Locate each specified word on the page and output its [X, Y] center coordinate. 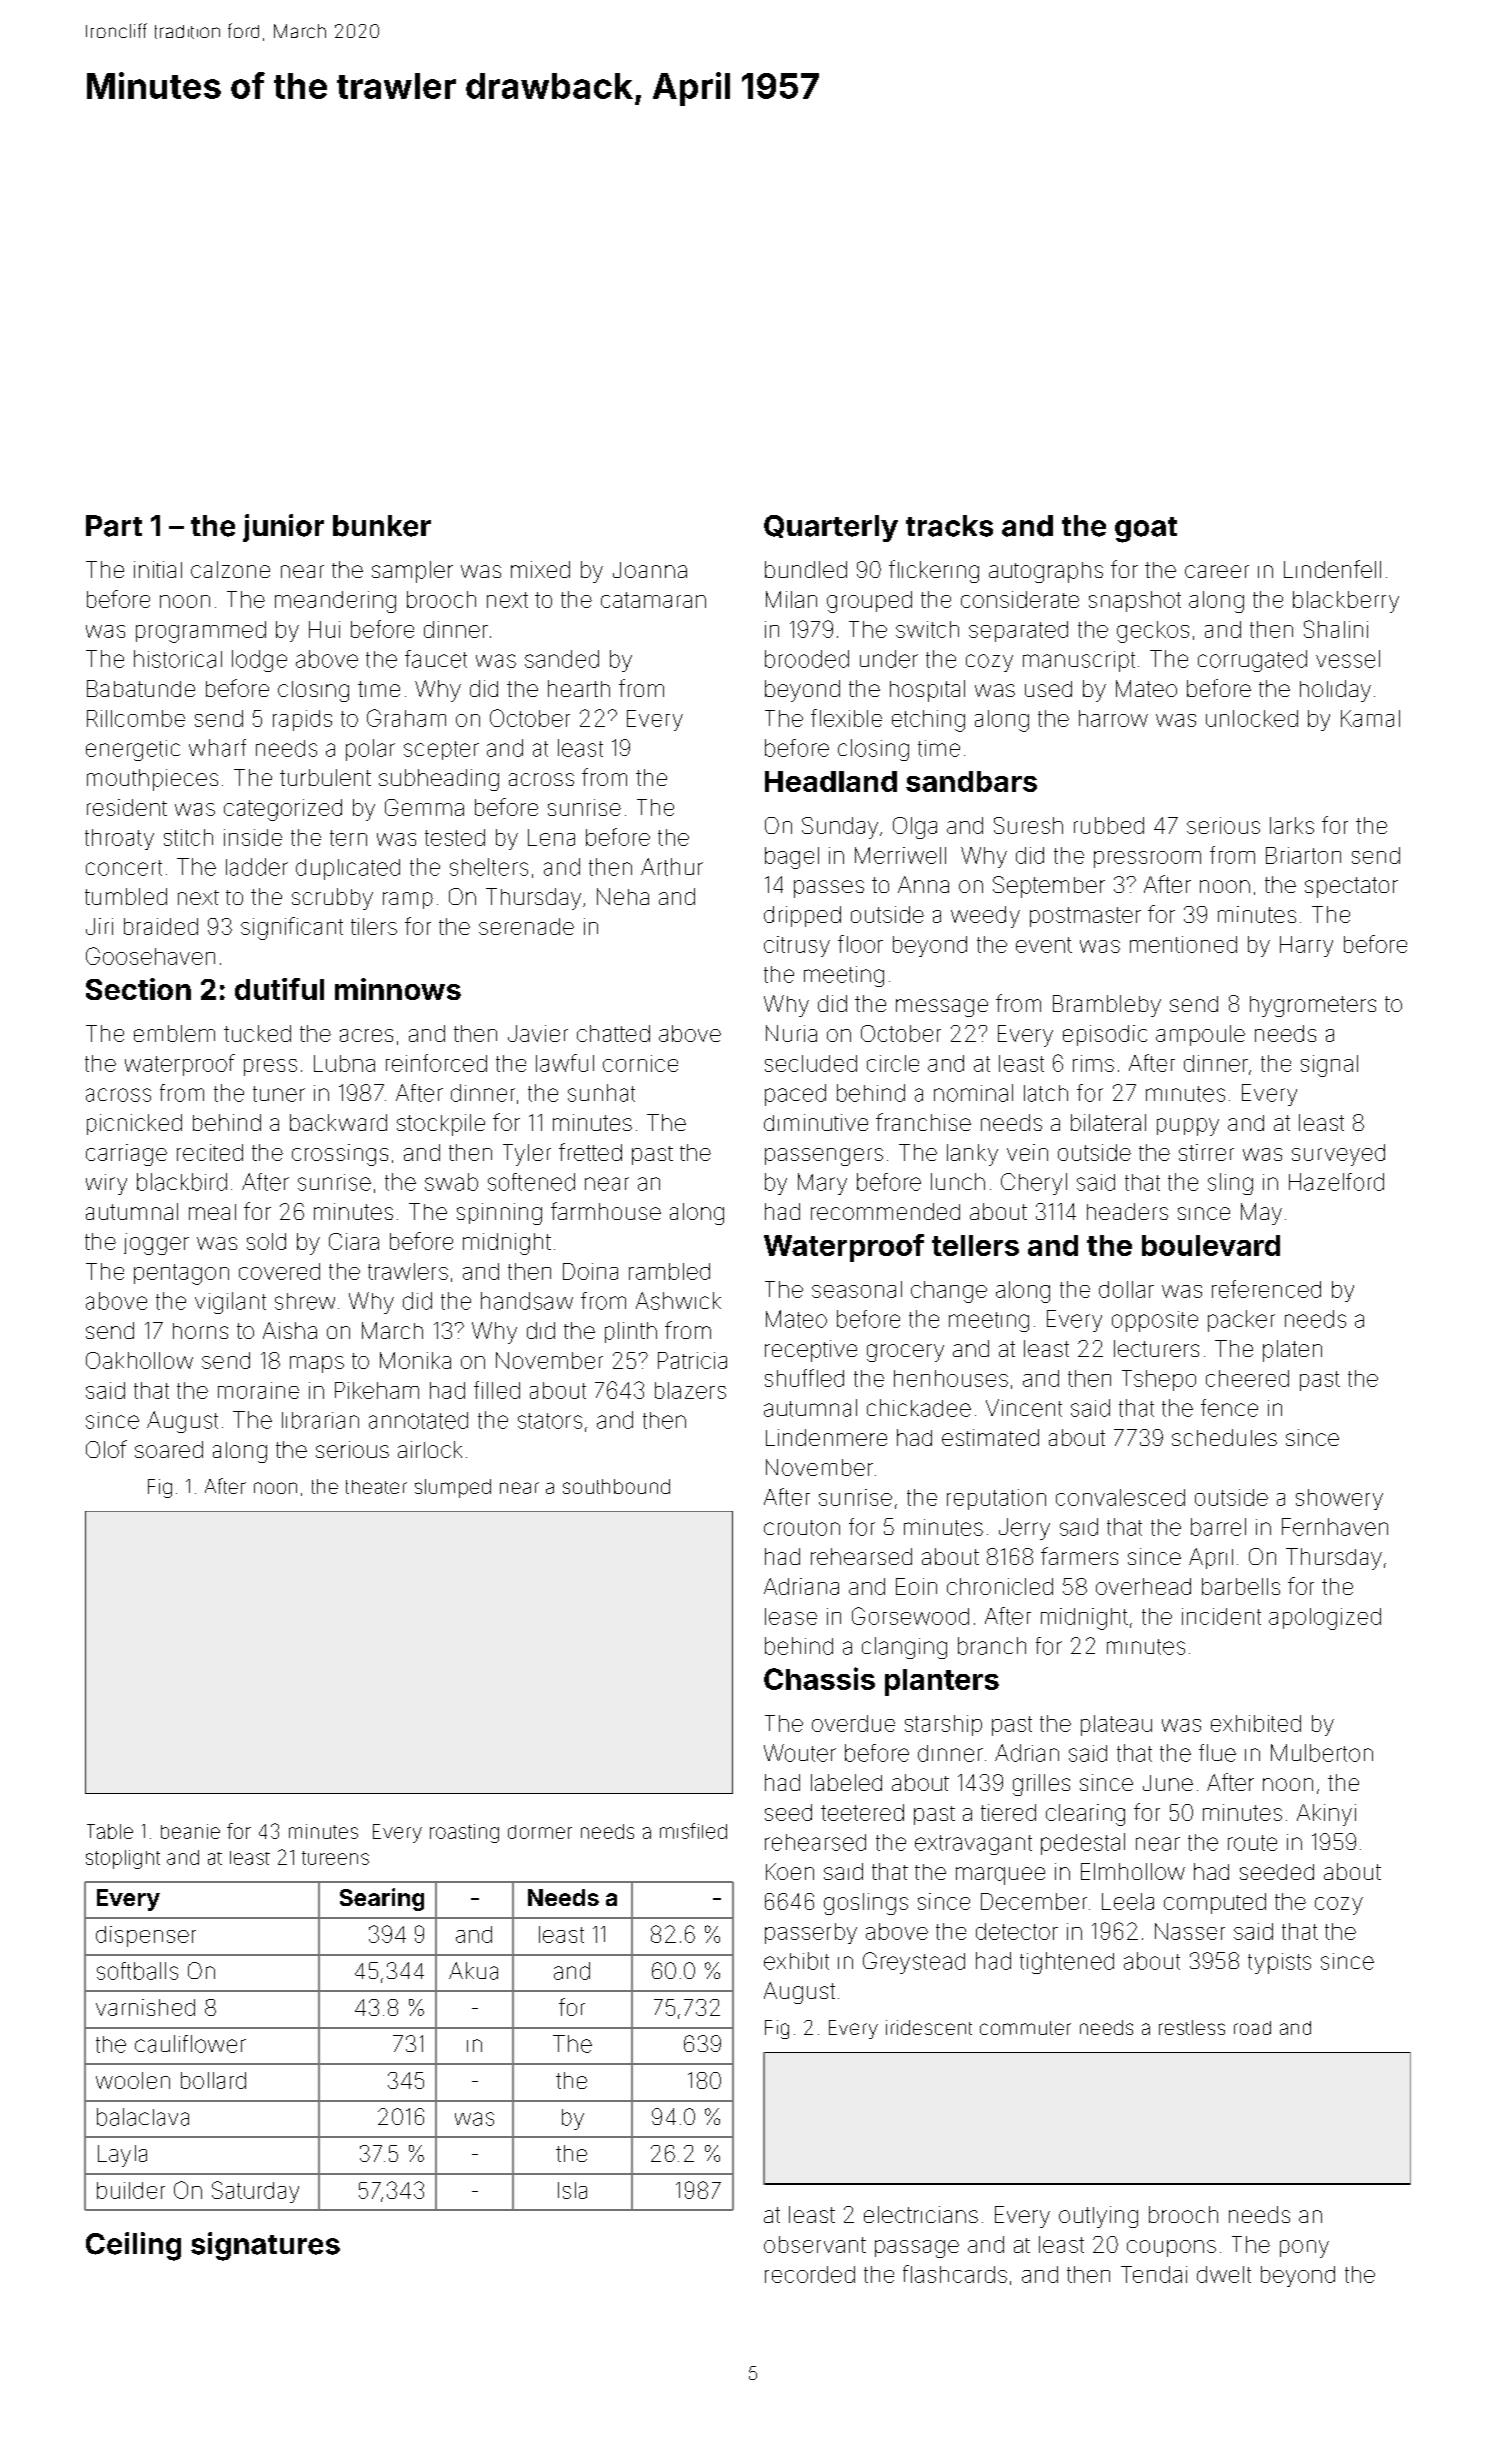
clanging [904, 1648]
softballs [137, 1971]
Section [138, 989]
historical [178, 659]
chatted [613, 1033]
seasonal [857, 1289]
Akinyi [1326, 1815]
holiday [1335, 691]
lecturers [1156, 1348]
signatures [265, 2246]
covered [279, 1271]
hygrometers [1313, 1006]
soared [169, 1449]
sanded [562, 659]
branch [992, 1646]
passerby [811, 1933]
